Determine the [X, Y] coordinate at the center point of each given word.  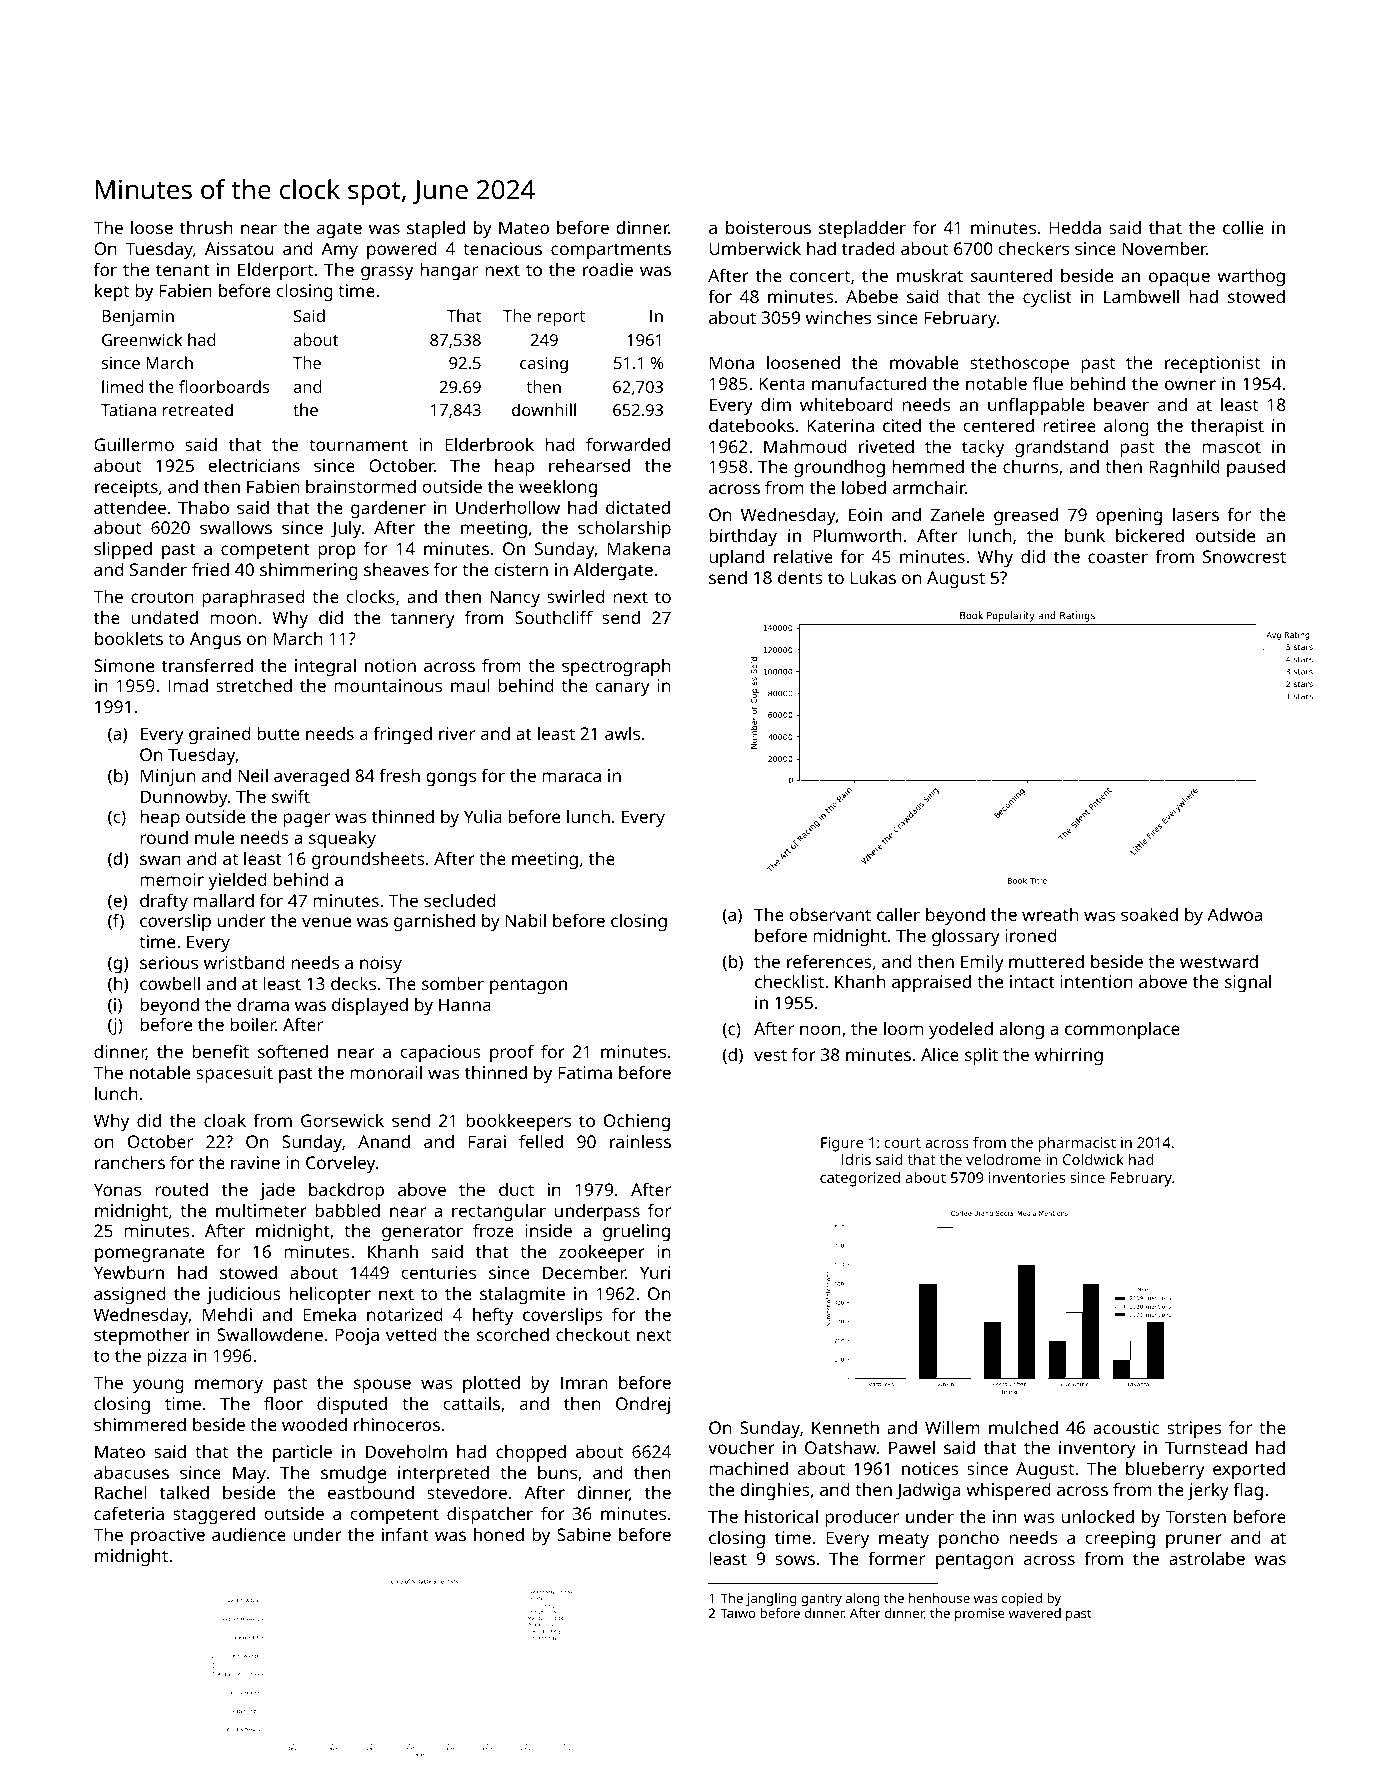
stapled [436, 229]
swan [160, 860]
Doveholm [406, 1451]
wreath [1050, 914]
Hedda [1075, 227]
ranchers [130, 1162]
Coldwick [1093, 1159]
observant [830, 914]
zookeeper [602, 1253]
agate [339, 230]
